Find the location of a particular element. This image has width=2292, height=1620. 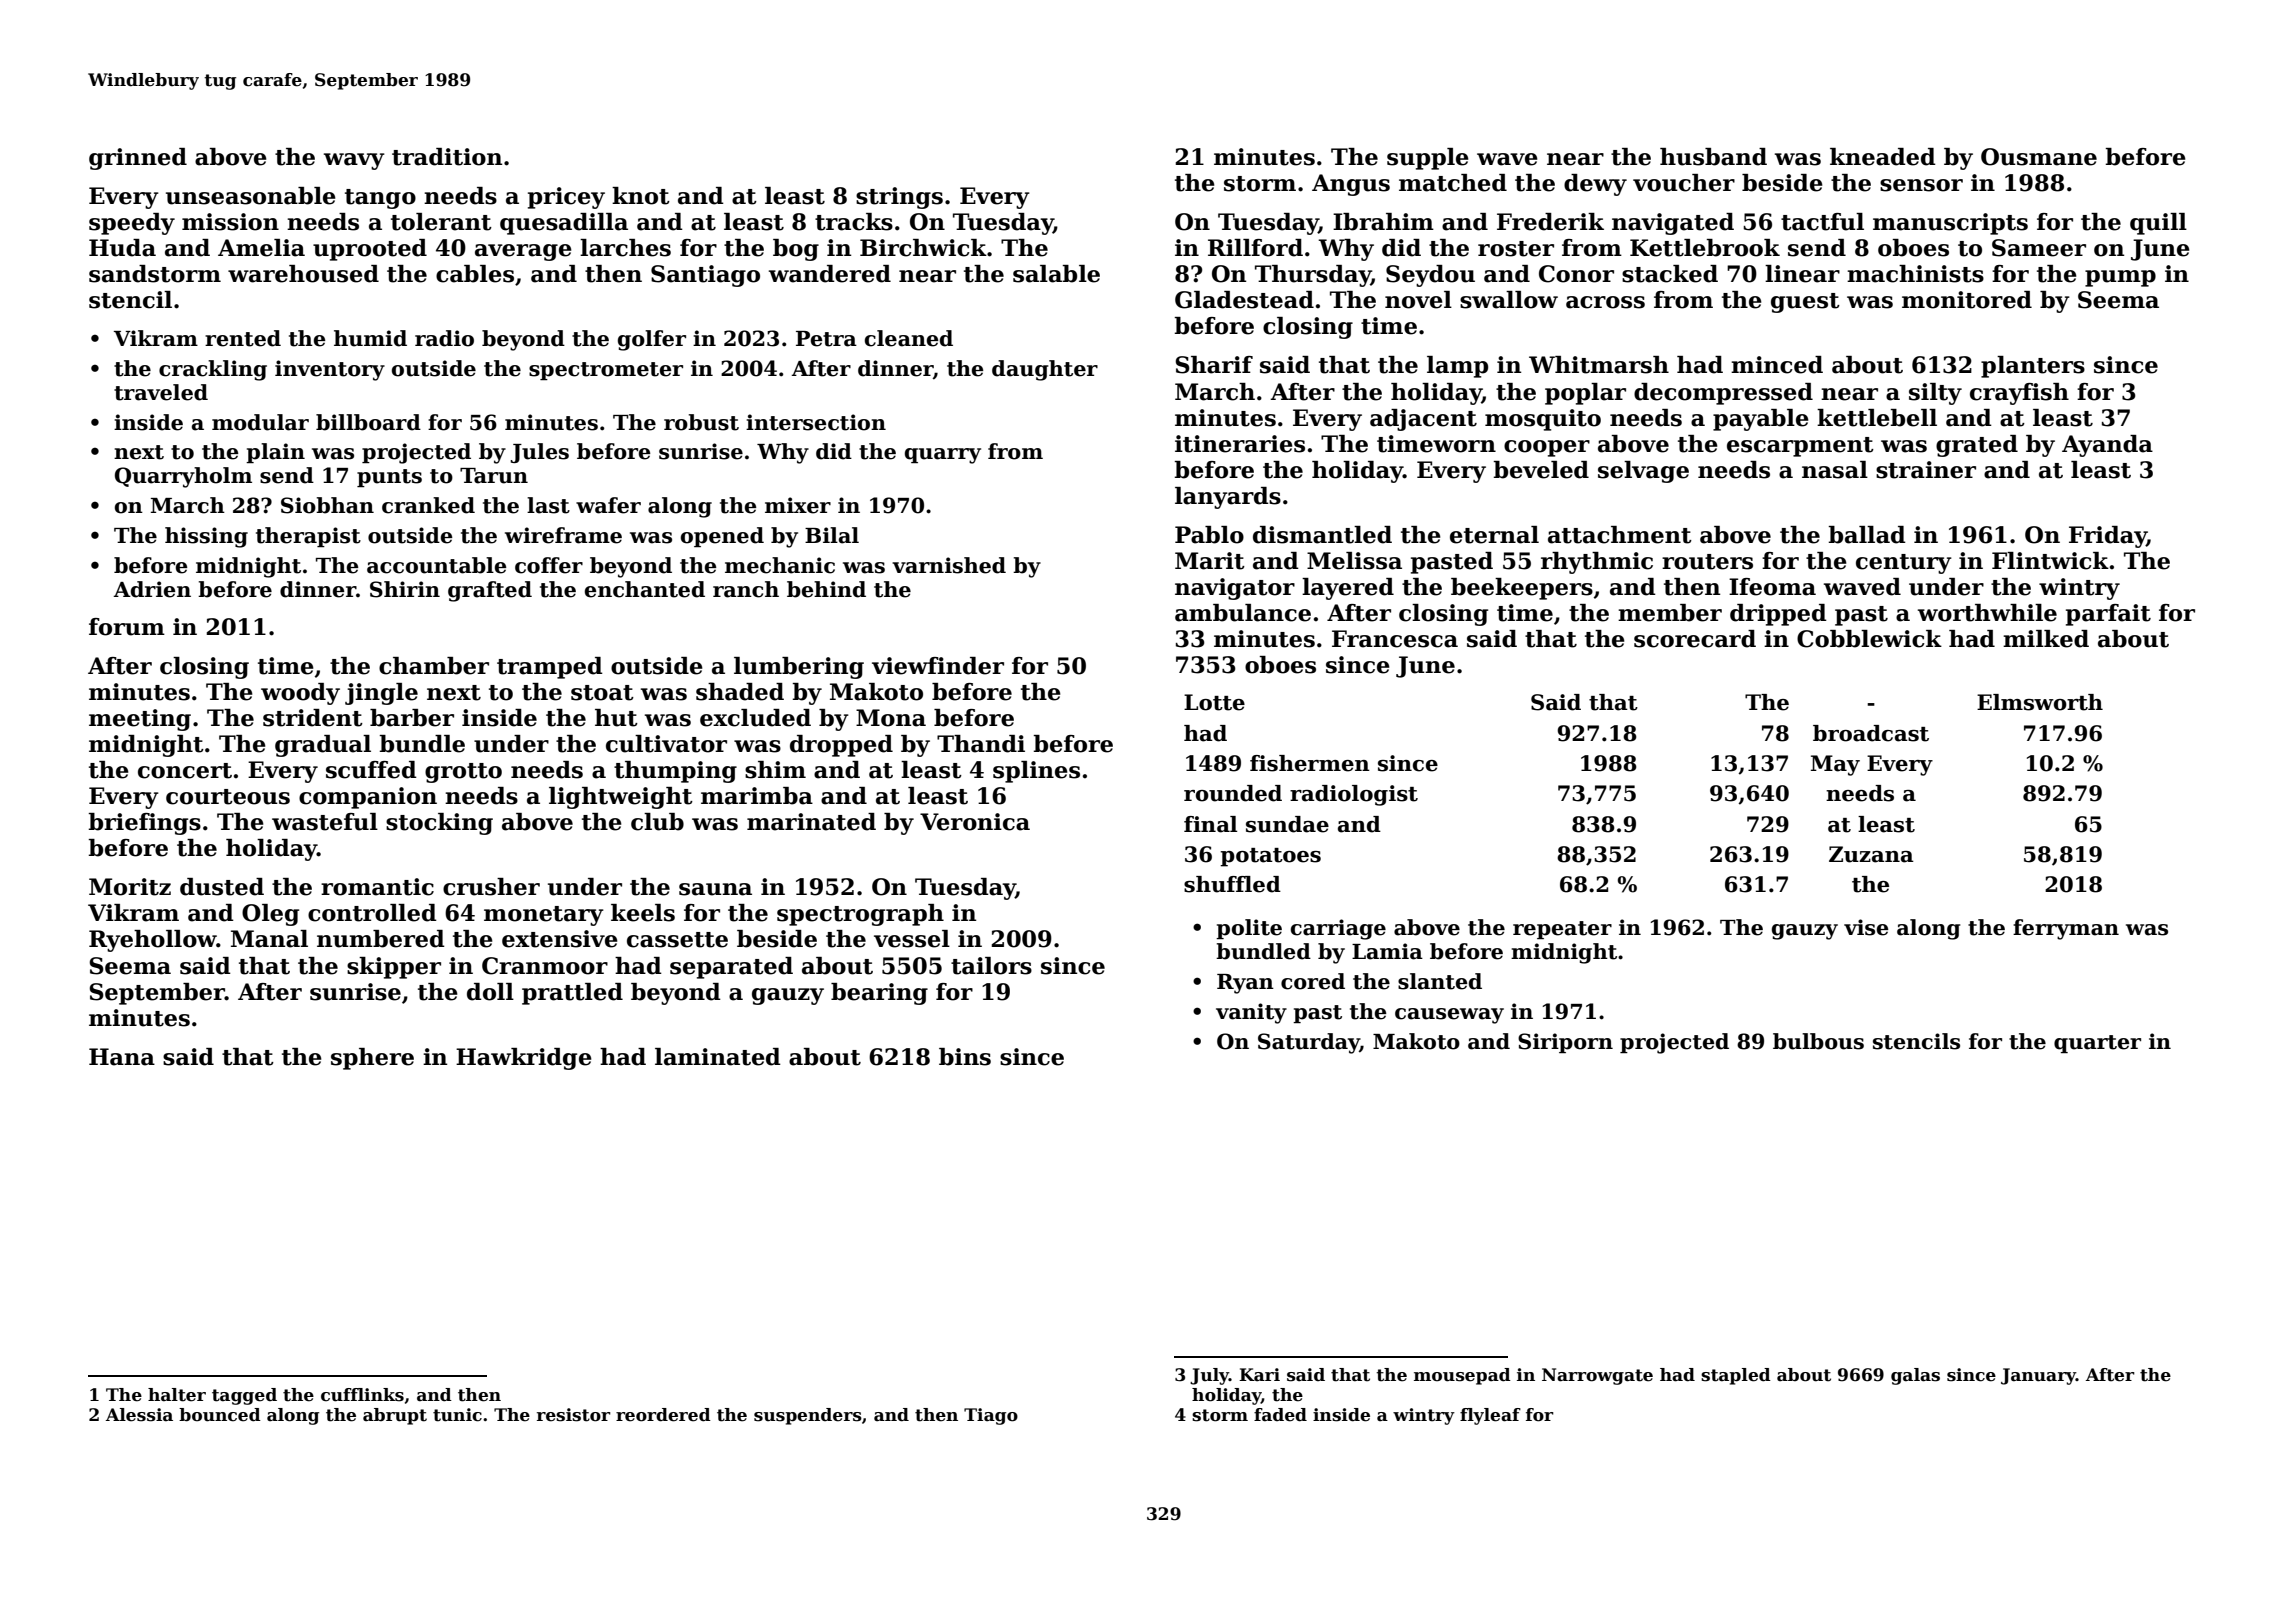

suspenders is located at coordinates (808, 1416).
